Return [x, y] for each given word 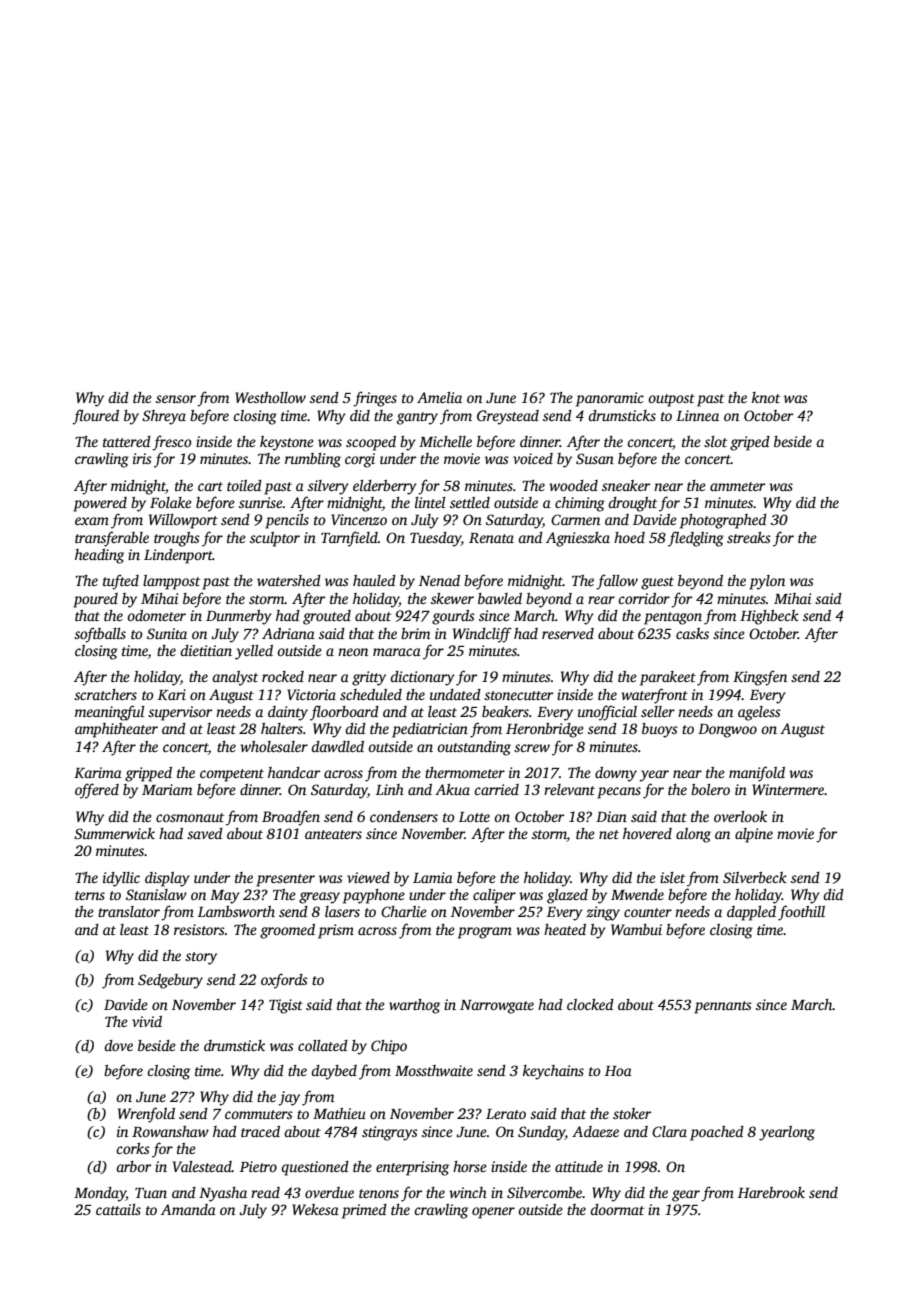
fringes [375, 399]
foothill [801, 913]
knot [766, 397]
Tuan [151, 1193]
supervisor [180, 713]
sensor [176, 399]
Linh [390, 789]
